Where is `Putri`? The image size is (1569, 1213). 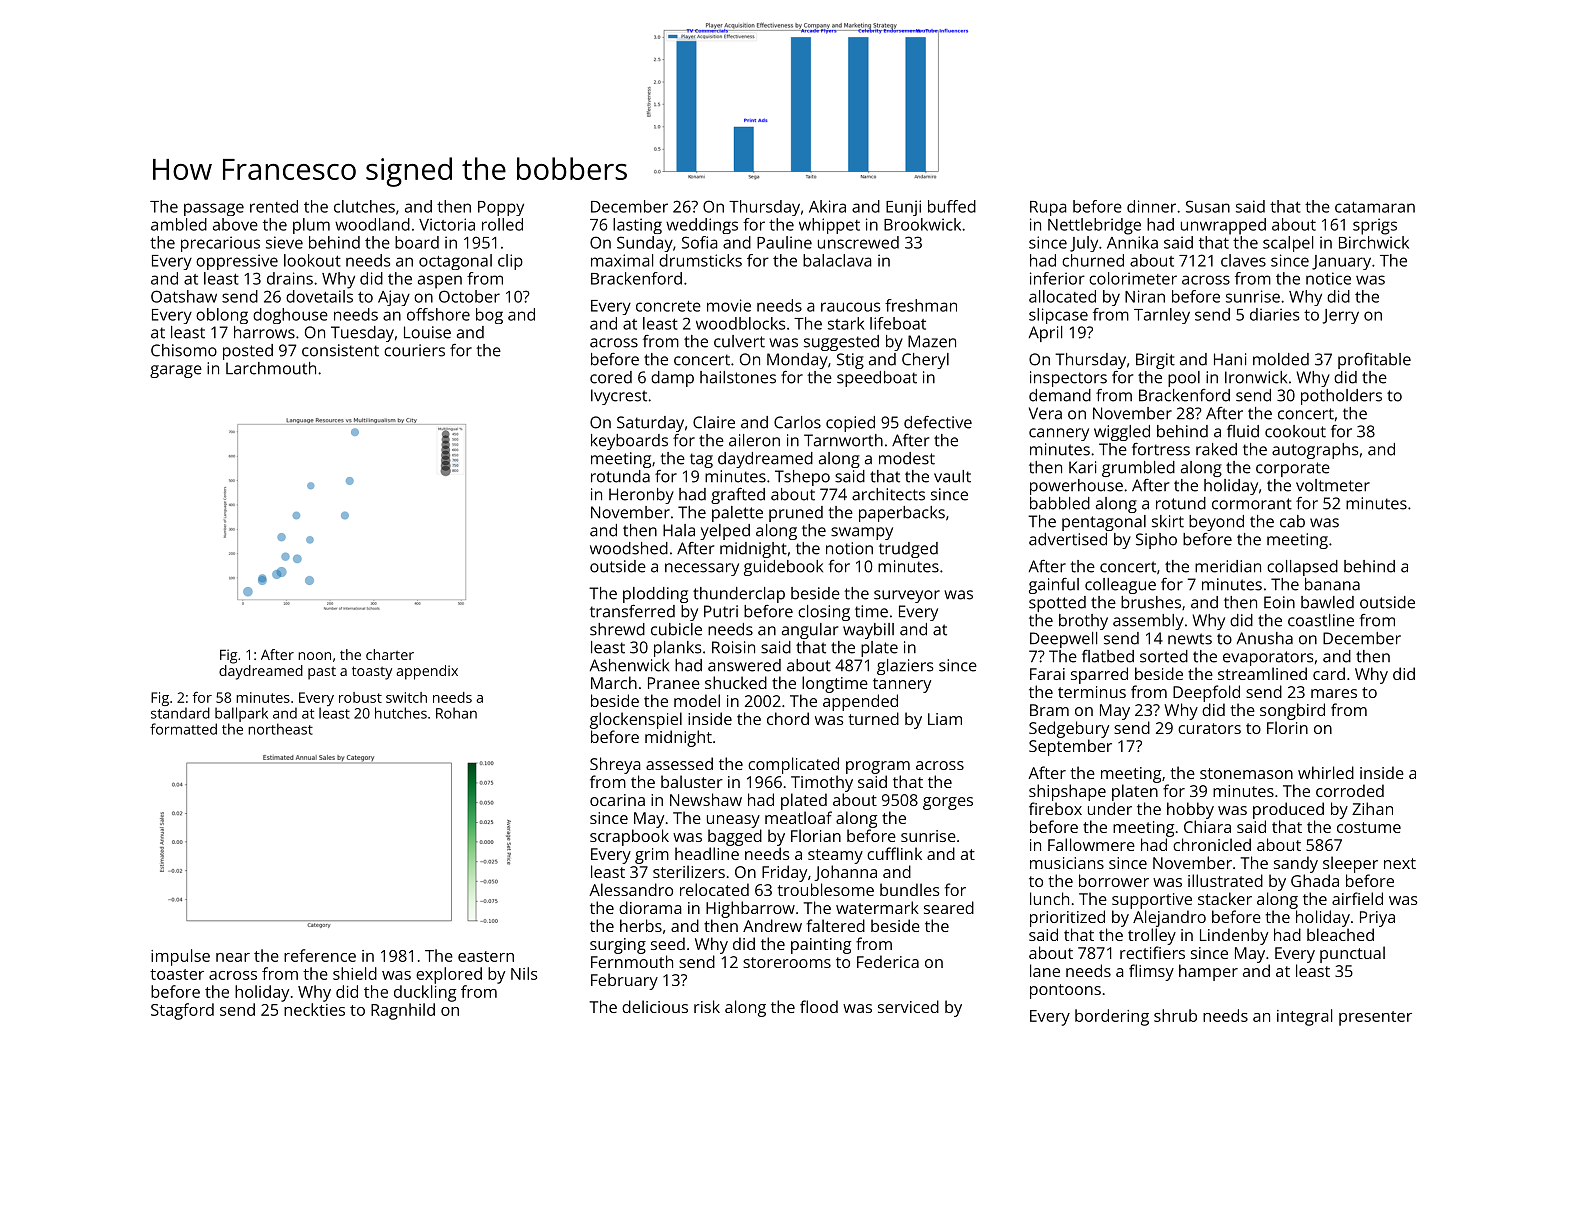
Putri is located at coordinates (721, 611).
